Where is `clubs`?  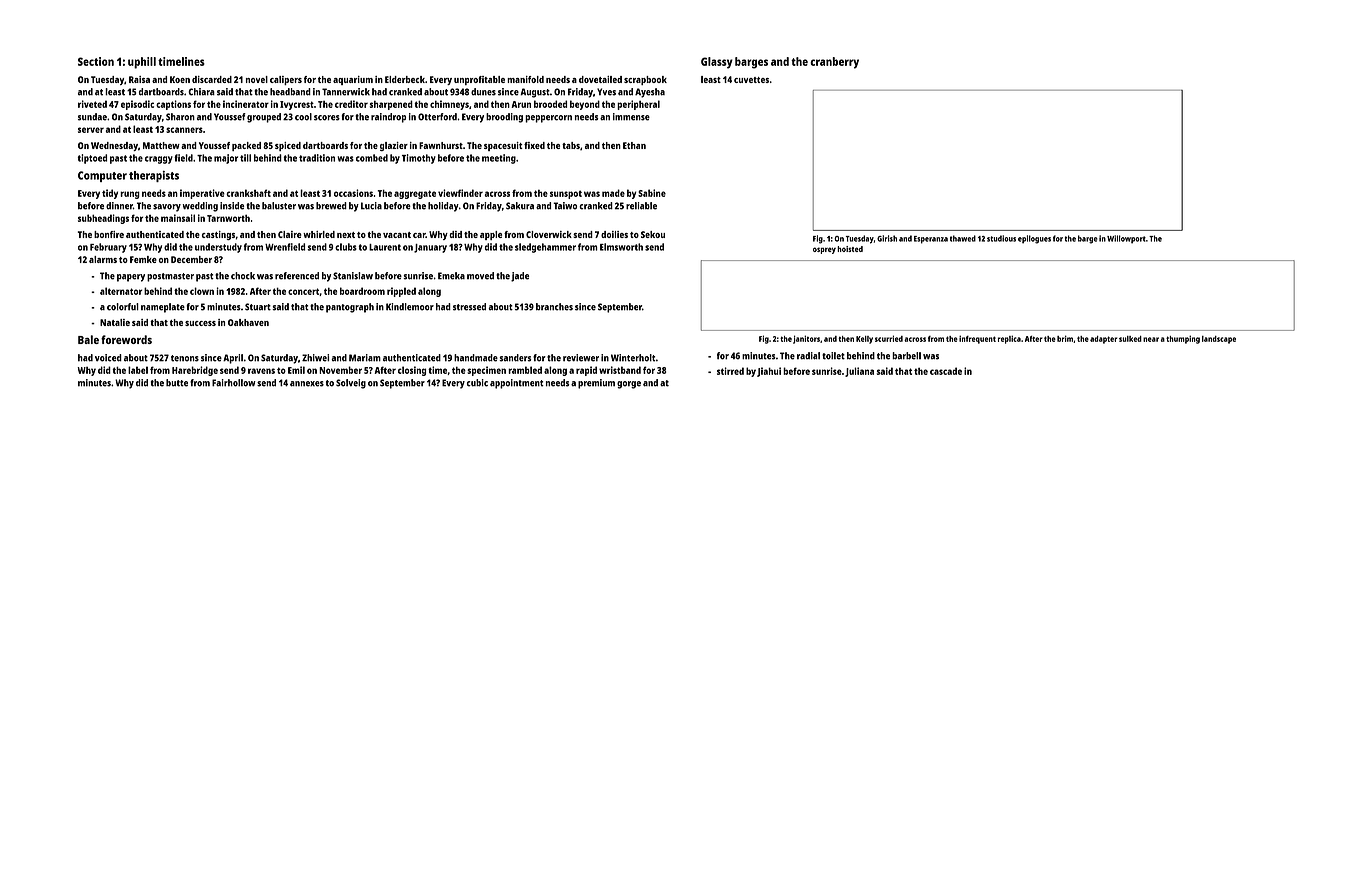 clubs is located at coordinates (346, 247).
